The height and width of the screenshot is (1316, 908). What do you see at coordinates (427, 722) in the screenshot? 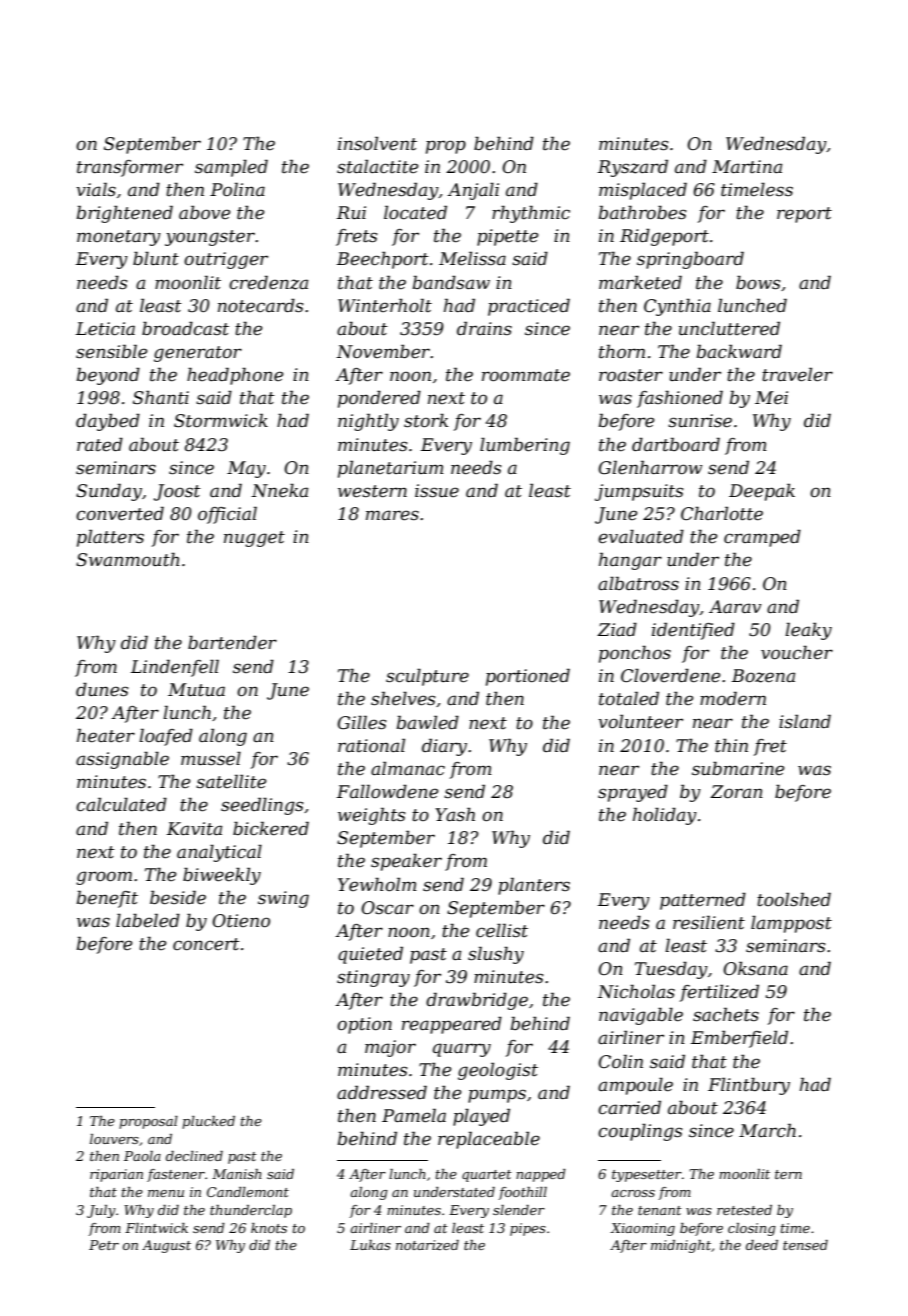
I see `bawled` at bounding box center [427, 722].
